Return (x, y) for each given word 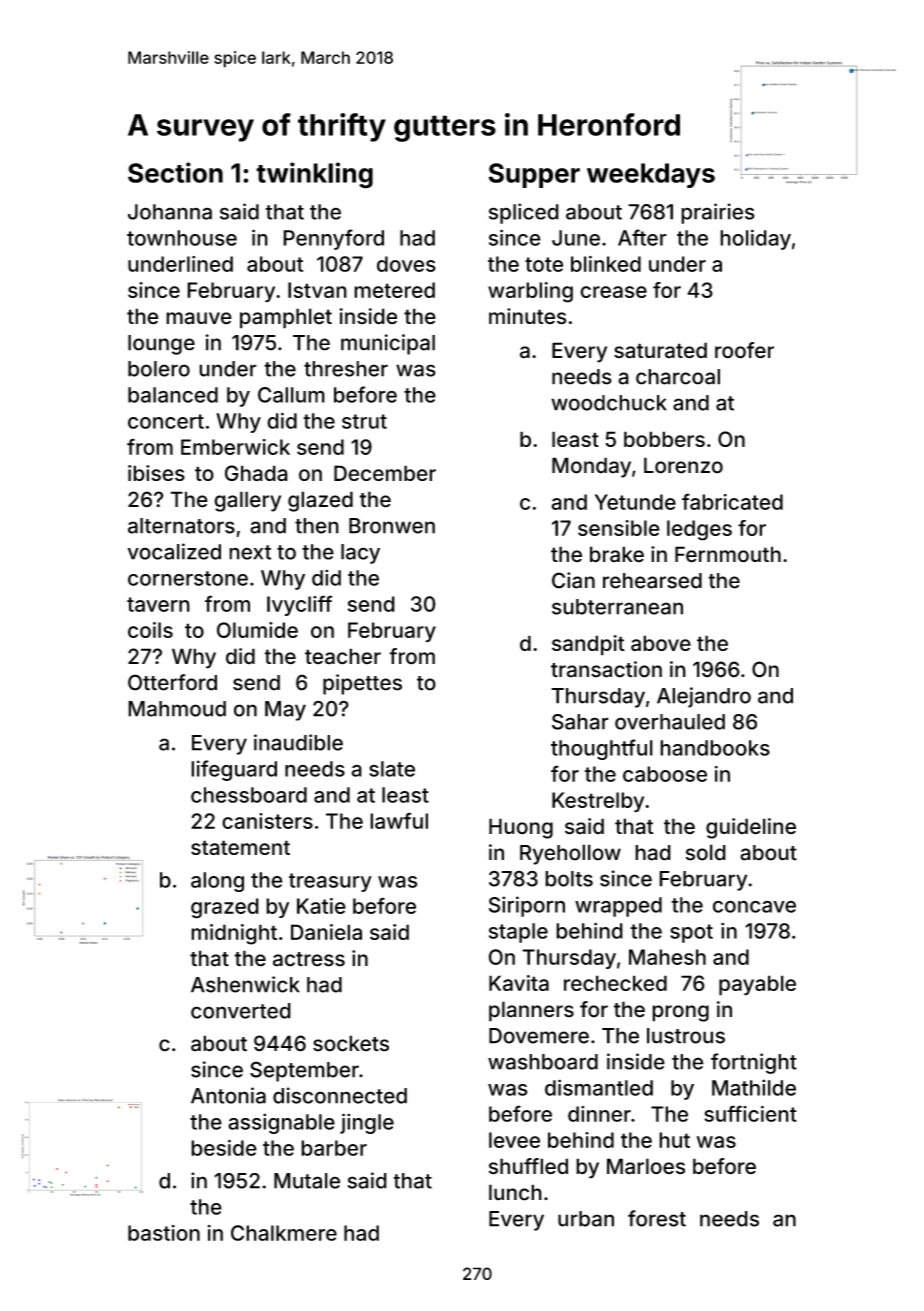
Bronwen (392, 526)
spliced (524, 213)
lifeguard (234, 770)
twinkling (314, 175)
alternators (181, 526)
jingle (367, 1123)
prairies (717, 213)
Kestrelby (598, 802)
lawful (399, 820)
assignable (281, 1123)
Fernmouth (728, 554)
